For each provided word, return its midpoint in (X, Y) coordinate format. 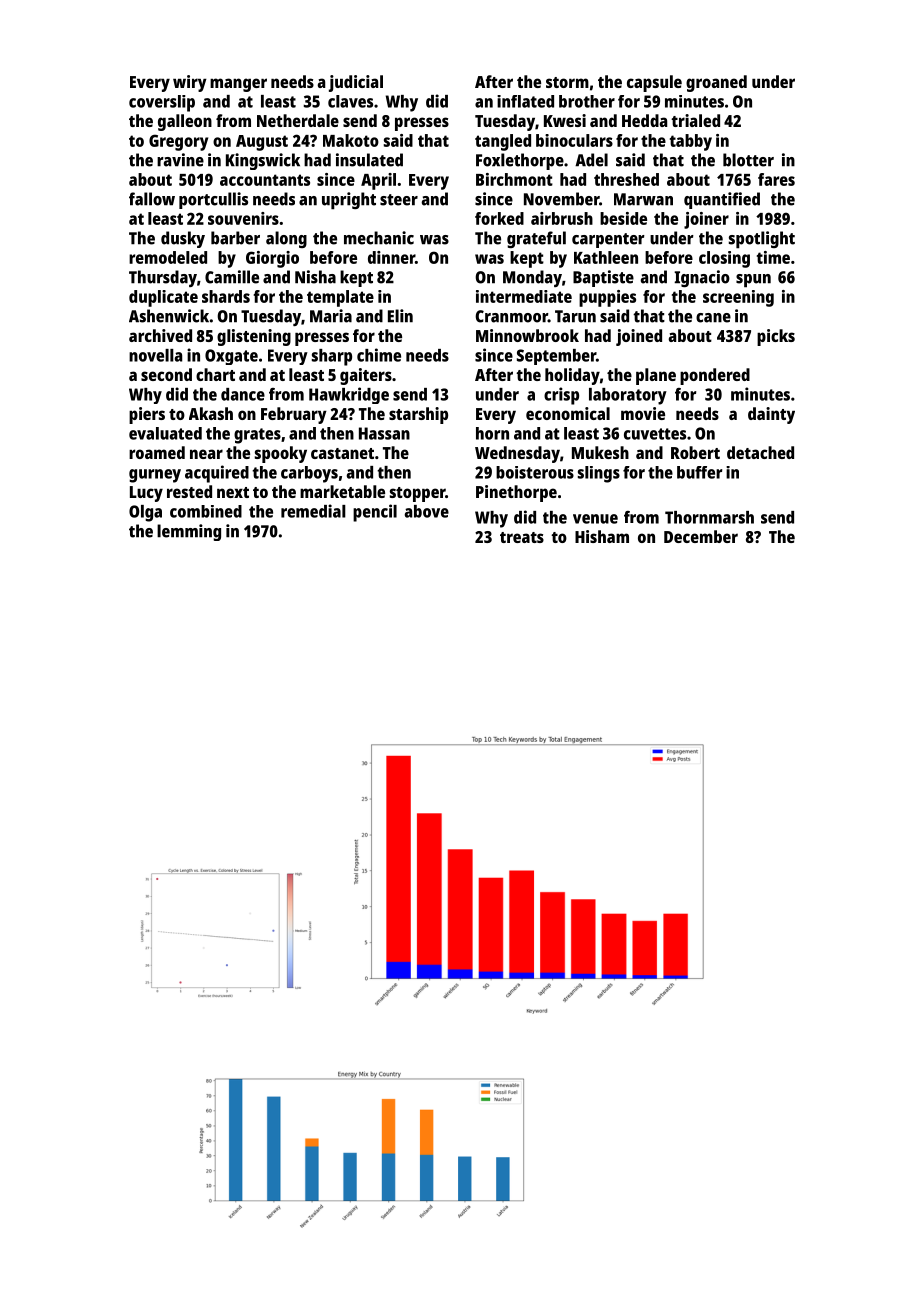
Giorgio (272, 259)
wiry (190, 83)
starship (418, 415)
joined (639, 337)
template (340, 298)
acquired (217, 474)
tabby (691, 142)
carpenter (608, 240)
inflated (525, 101)
